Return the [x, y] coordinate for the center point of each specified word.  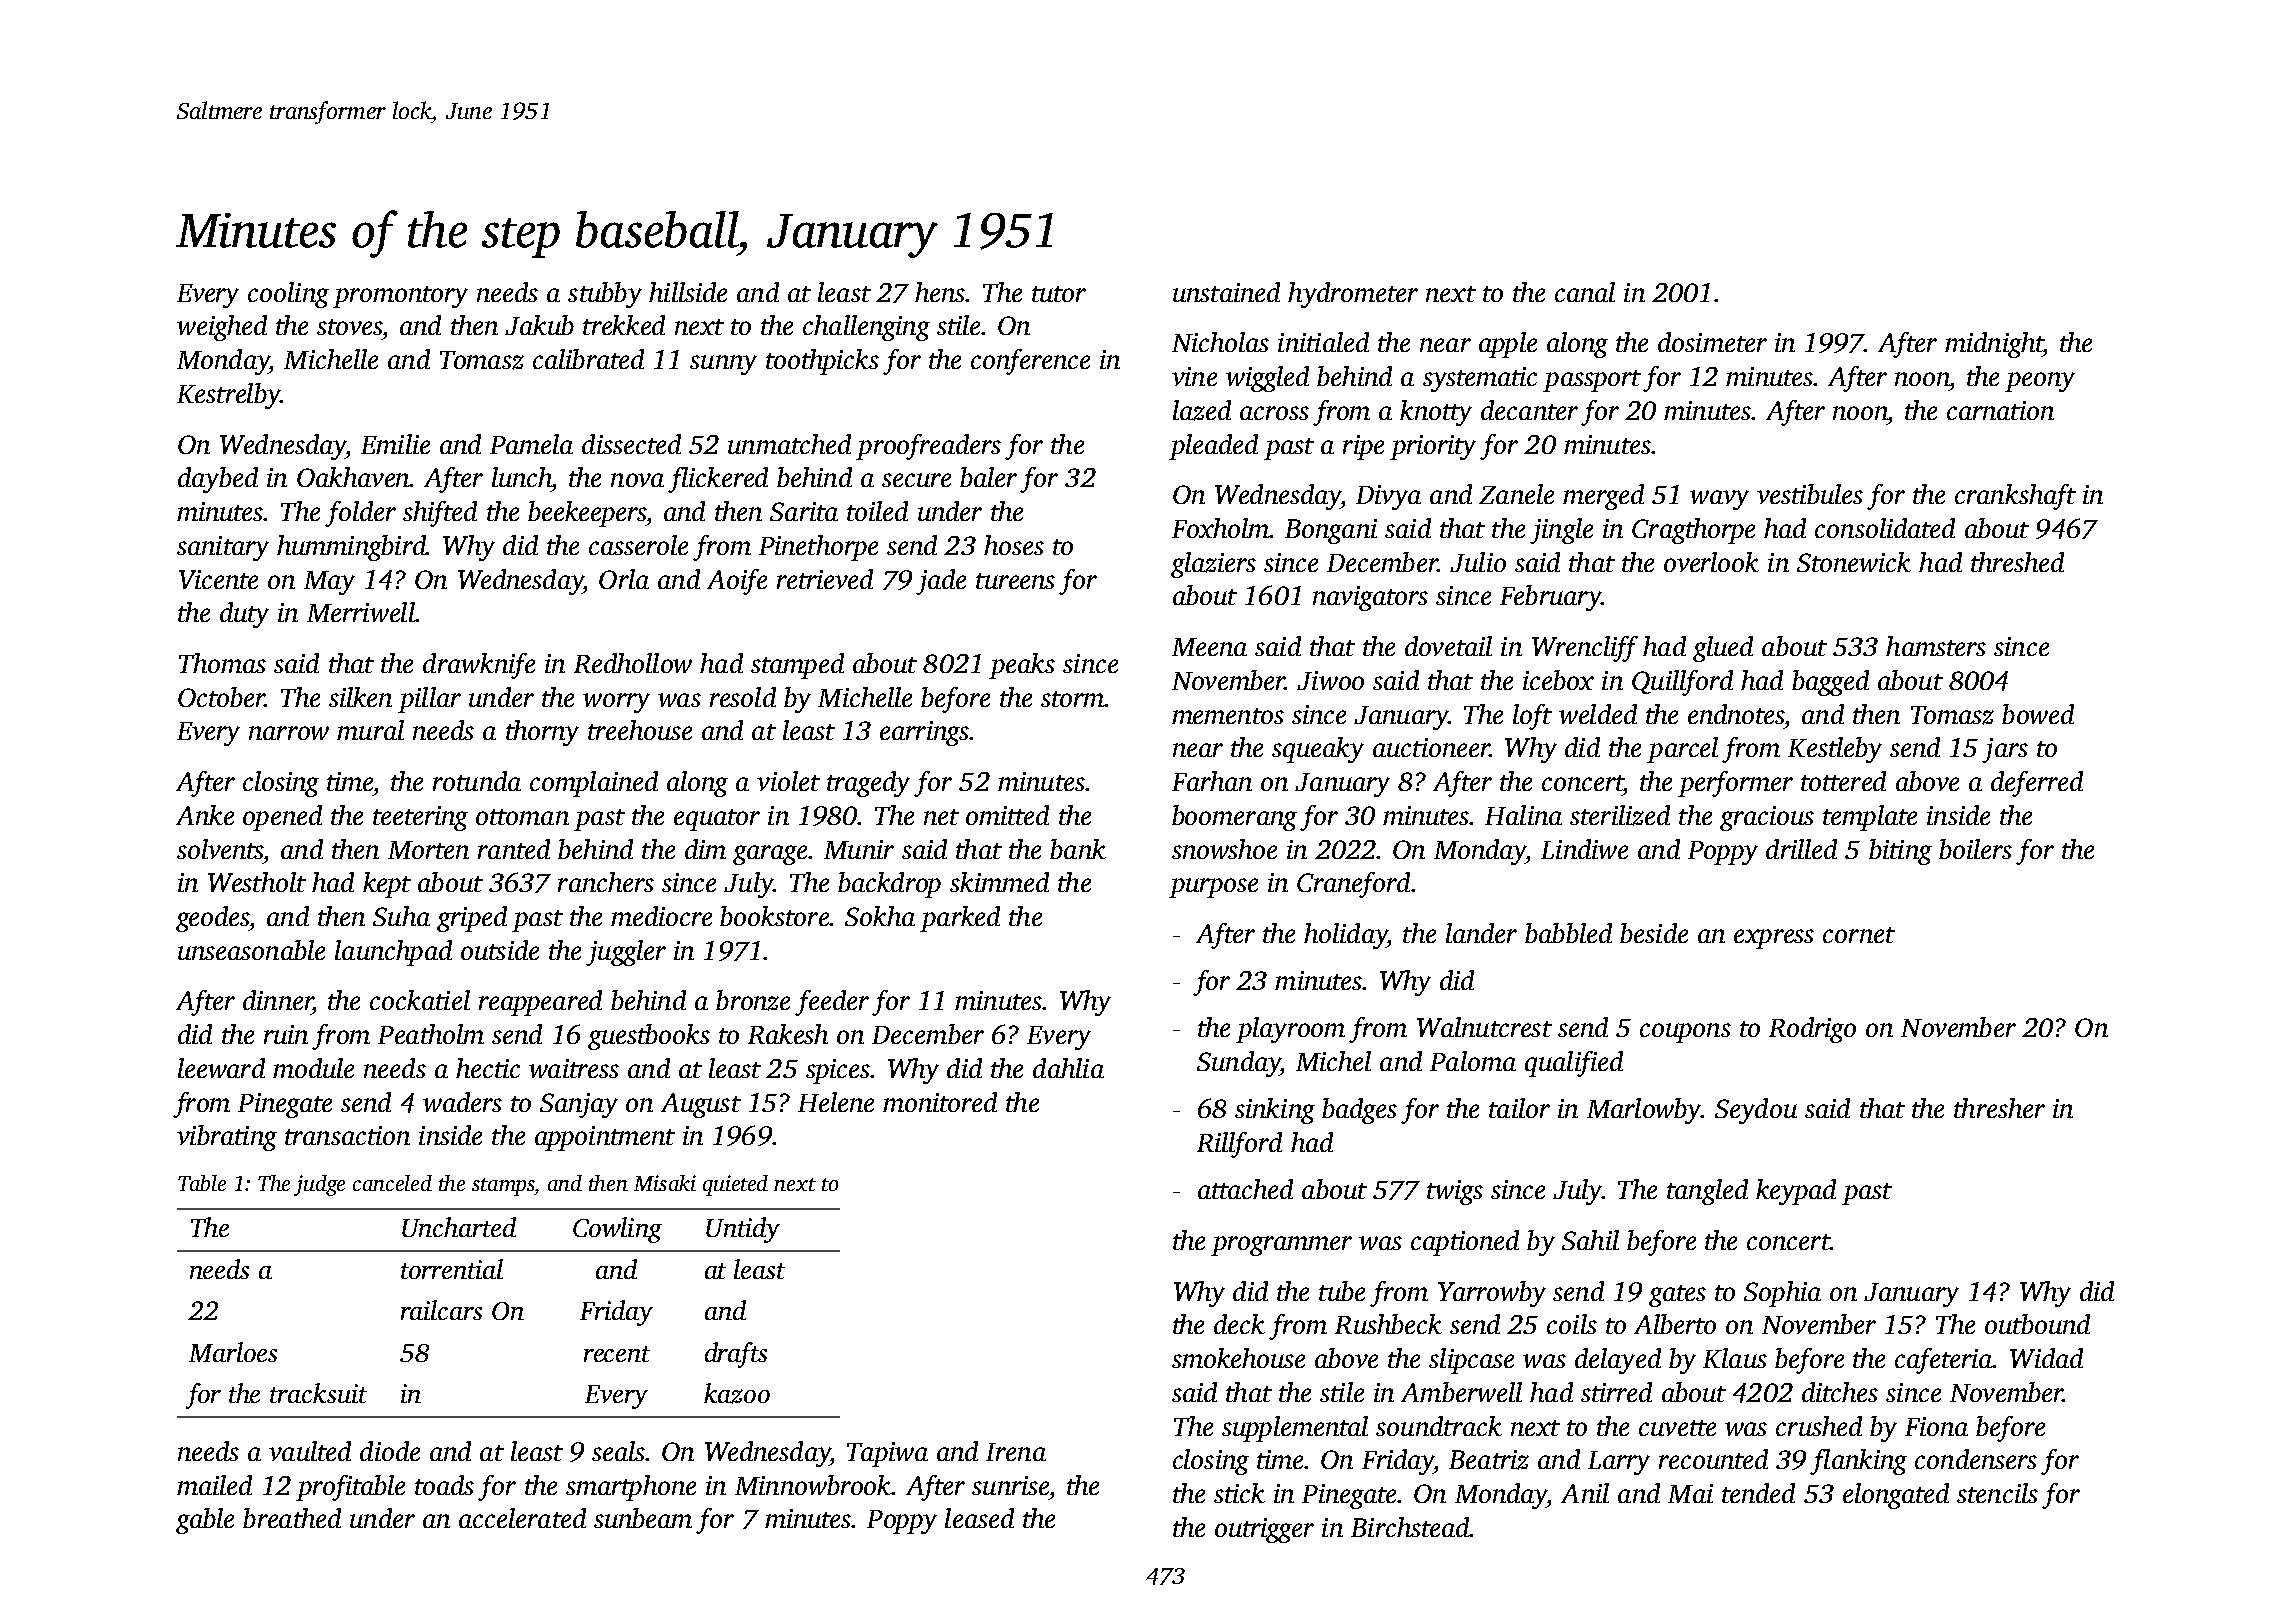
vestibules [1810, 494]
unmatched [789, 444]
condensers [1976, 1459]
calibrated [588, 359]
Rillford [1239, 1145]
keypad [1796, 1192]
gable [205, 1521]
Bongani [1331, 531]
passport [1592, 381]
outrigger [1264, 1530]
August [701, 1105]
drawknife [479, 666]
